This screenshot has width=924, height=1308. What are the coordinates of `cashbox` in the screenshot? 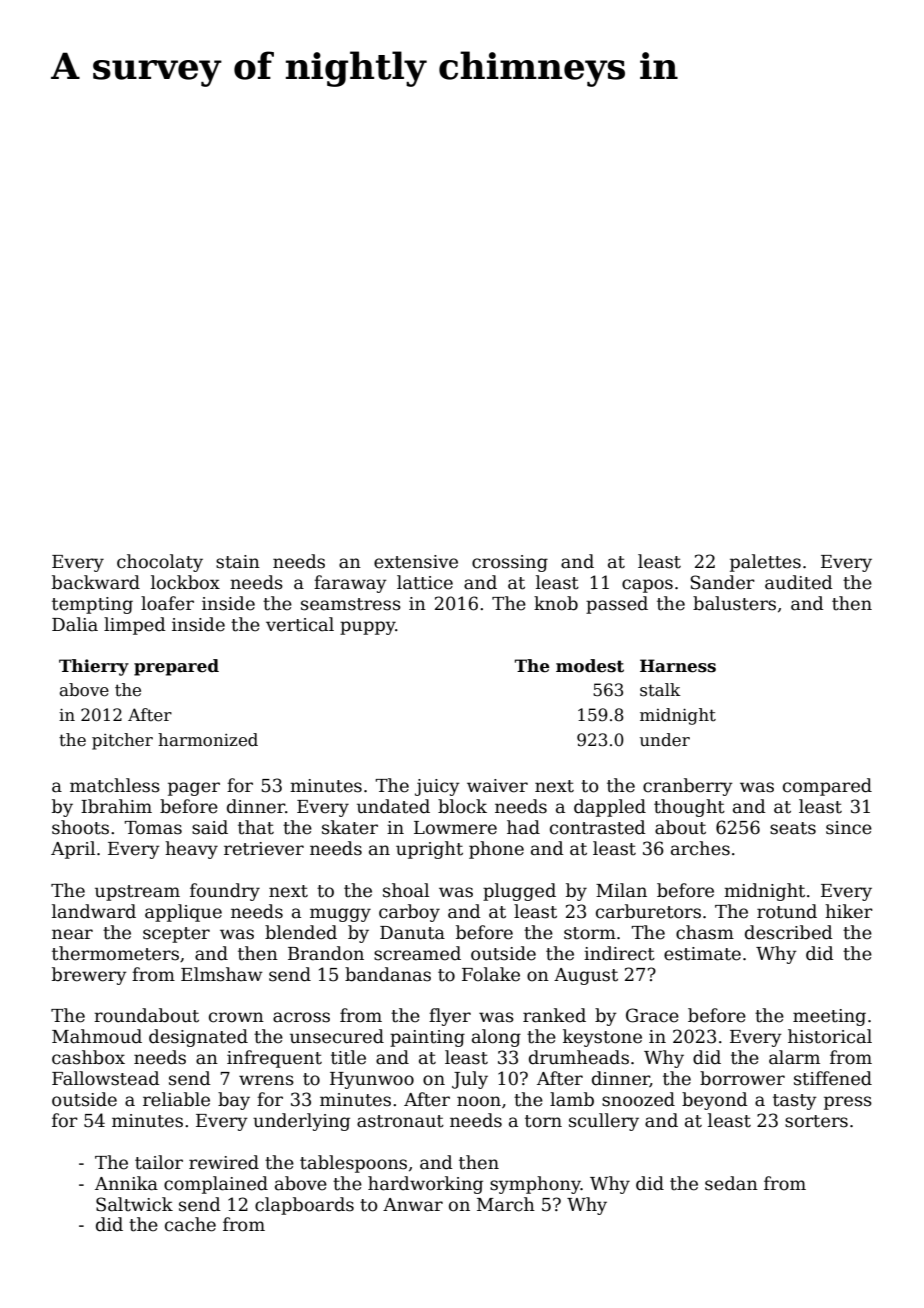 It's located at (88, 1057).
